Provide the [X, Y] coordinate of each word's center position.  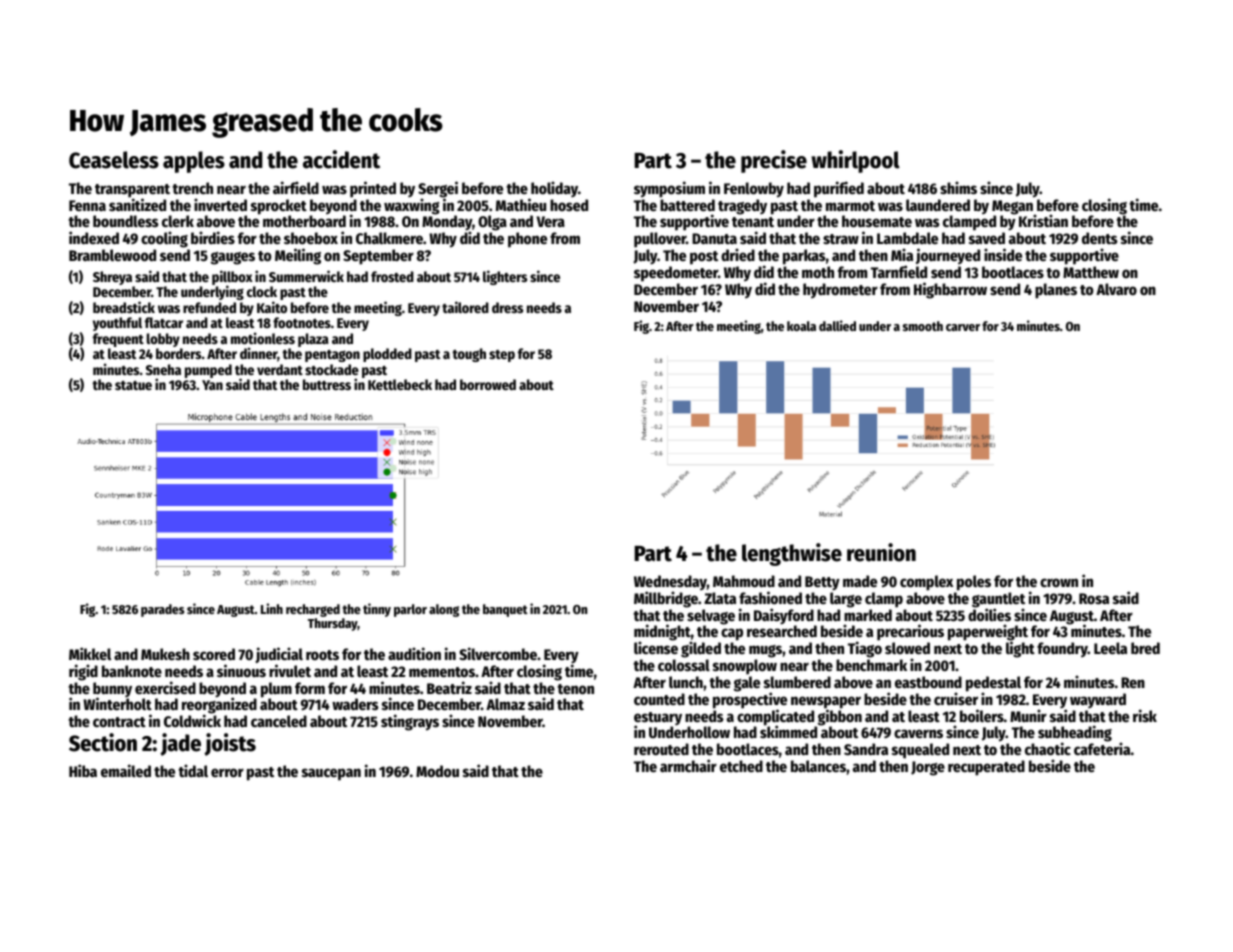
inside [1003, 254]
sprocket [279, 207]
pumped [208, 371]
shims [958, 187]
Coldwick [192, 721]
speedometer [676, 274]
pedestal [993, 684]
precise [774, 161]
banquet [505, 610]
